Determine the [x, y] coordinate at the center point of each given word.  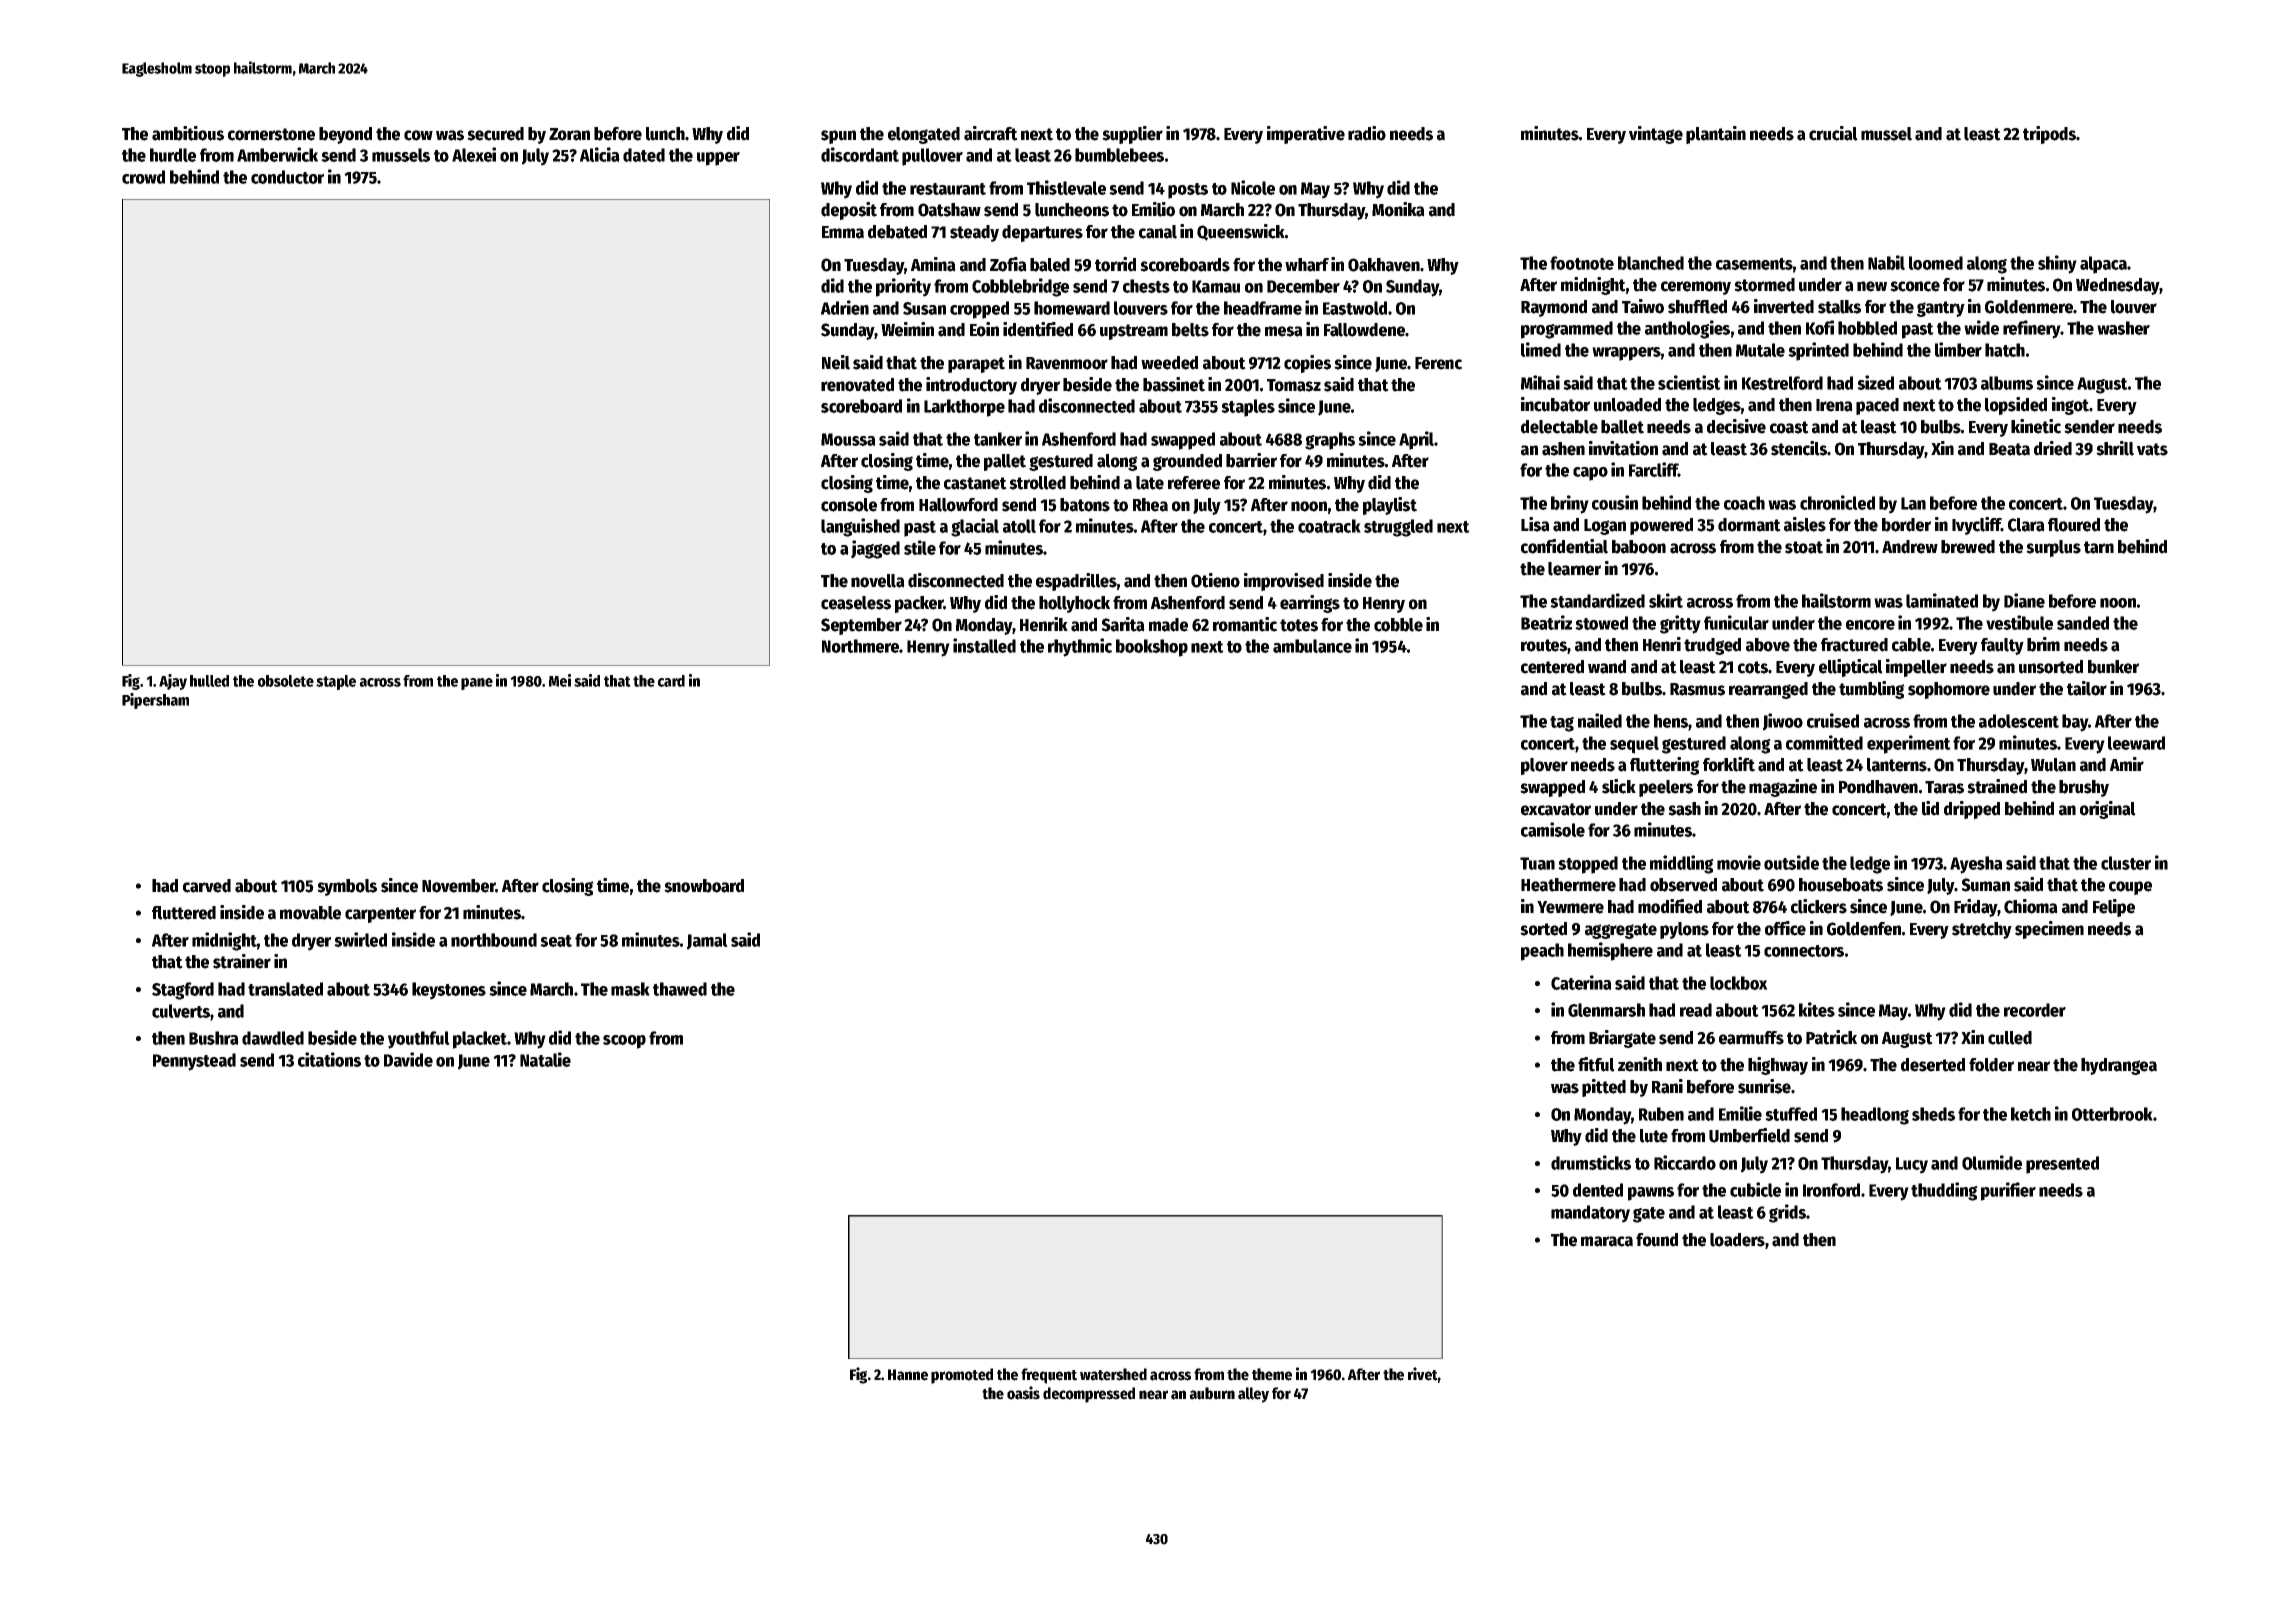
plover [1544, 766]
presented [2062, 1165]
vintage [1656, 135]
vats [2152, 449]
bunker [2113, 667]
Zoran [569, 134]
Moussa [848, 439]
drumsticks [1591, 1162]
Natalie [545, 1059]
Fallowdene [1364, 330]
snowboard [704, 886]
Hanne [908, 1375]
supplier [1132, 135]
